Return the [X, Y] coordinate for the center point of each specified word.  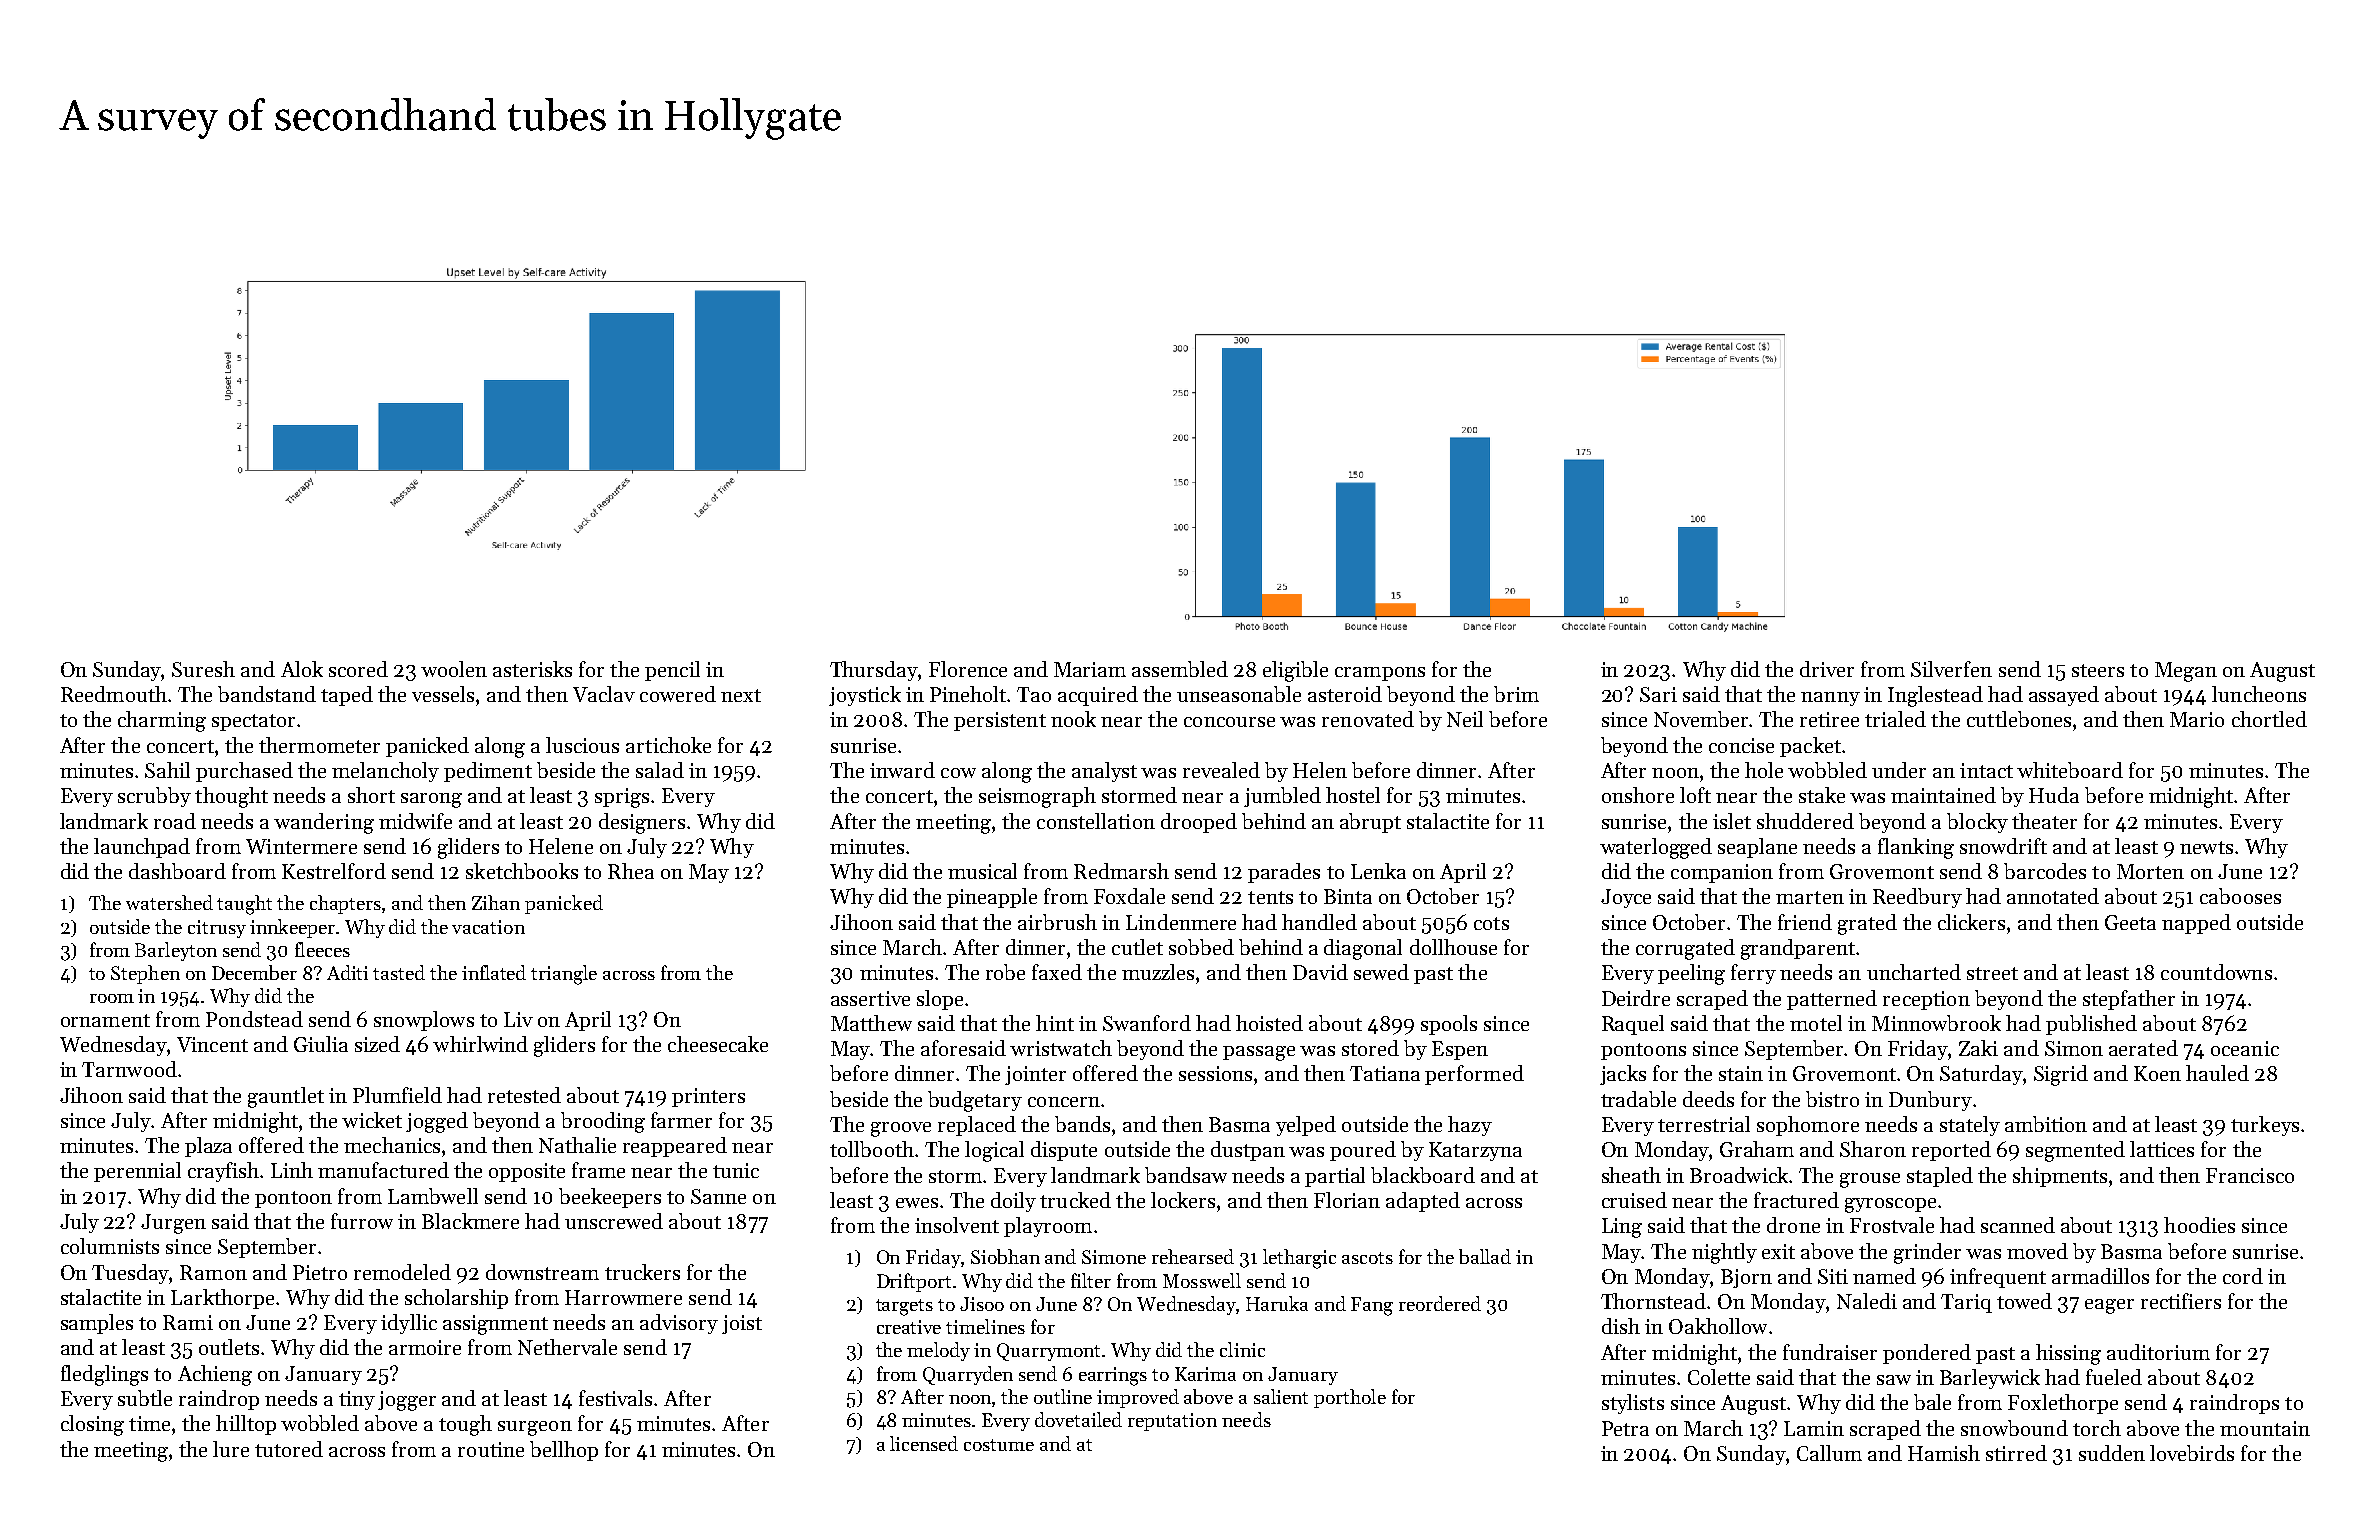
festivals [615, 1398]
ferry [1753, 974]
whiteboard [2070, 770]
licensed [924, 1443]
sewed [1381, 972]
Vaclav [604, 694]
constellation [1096, 821]
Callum [1829, 1453]
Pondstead [254, 1019]
